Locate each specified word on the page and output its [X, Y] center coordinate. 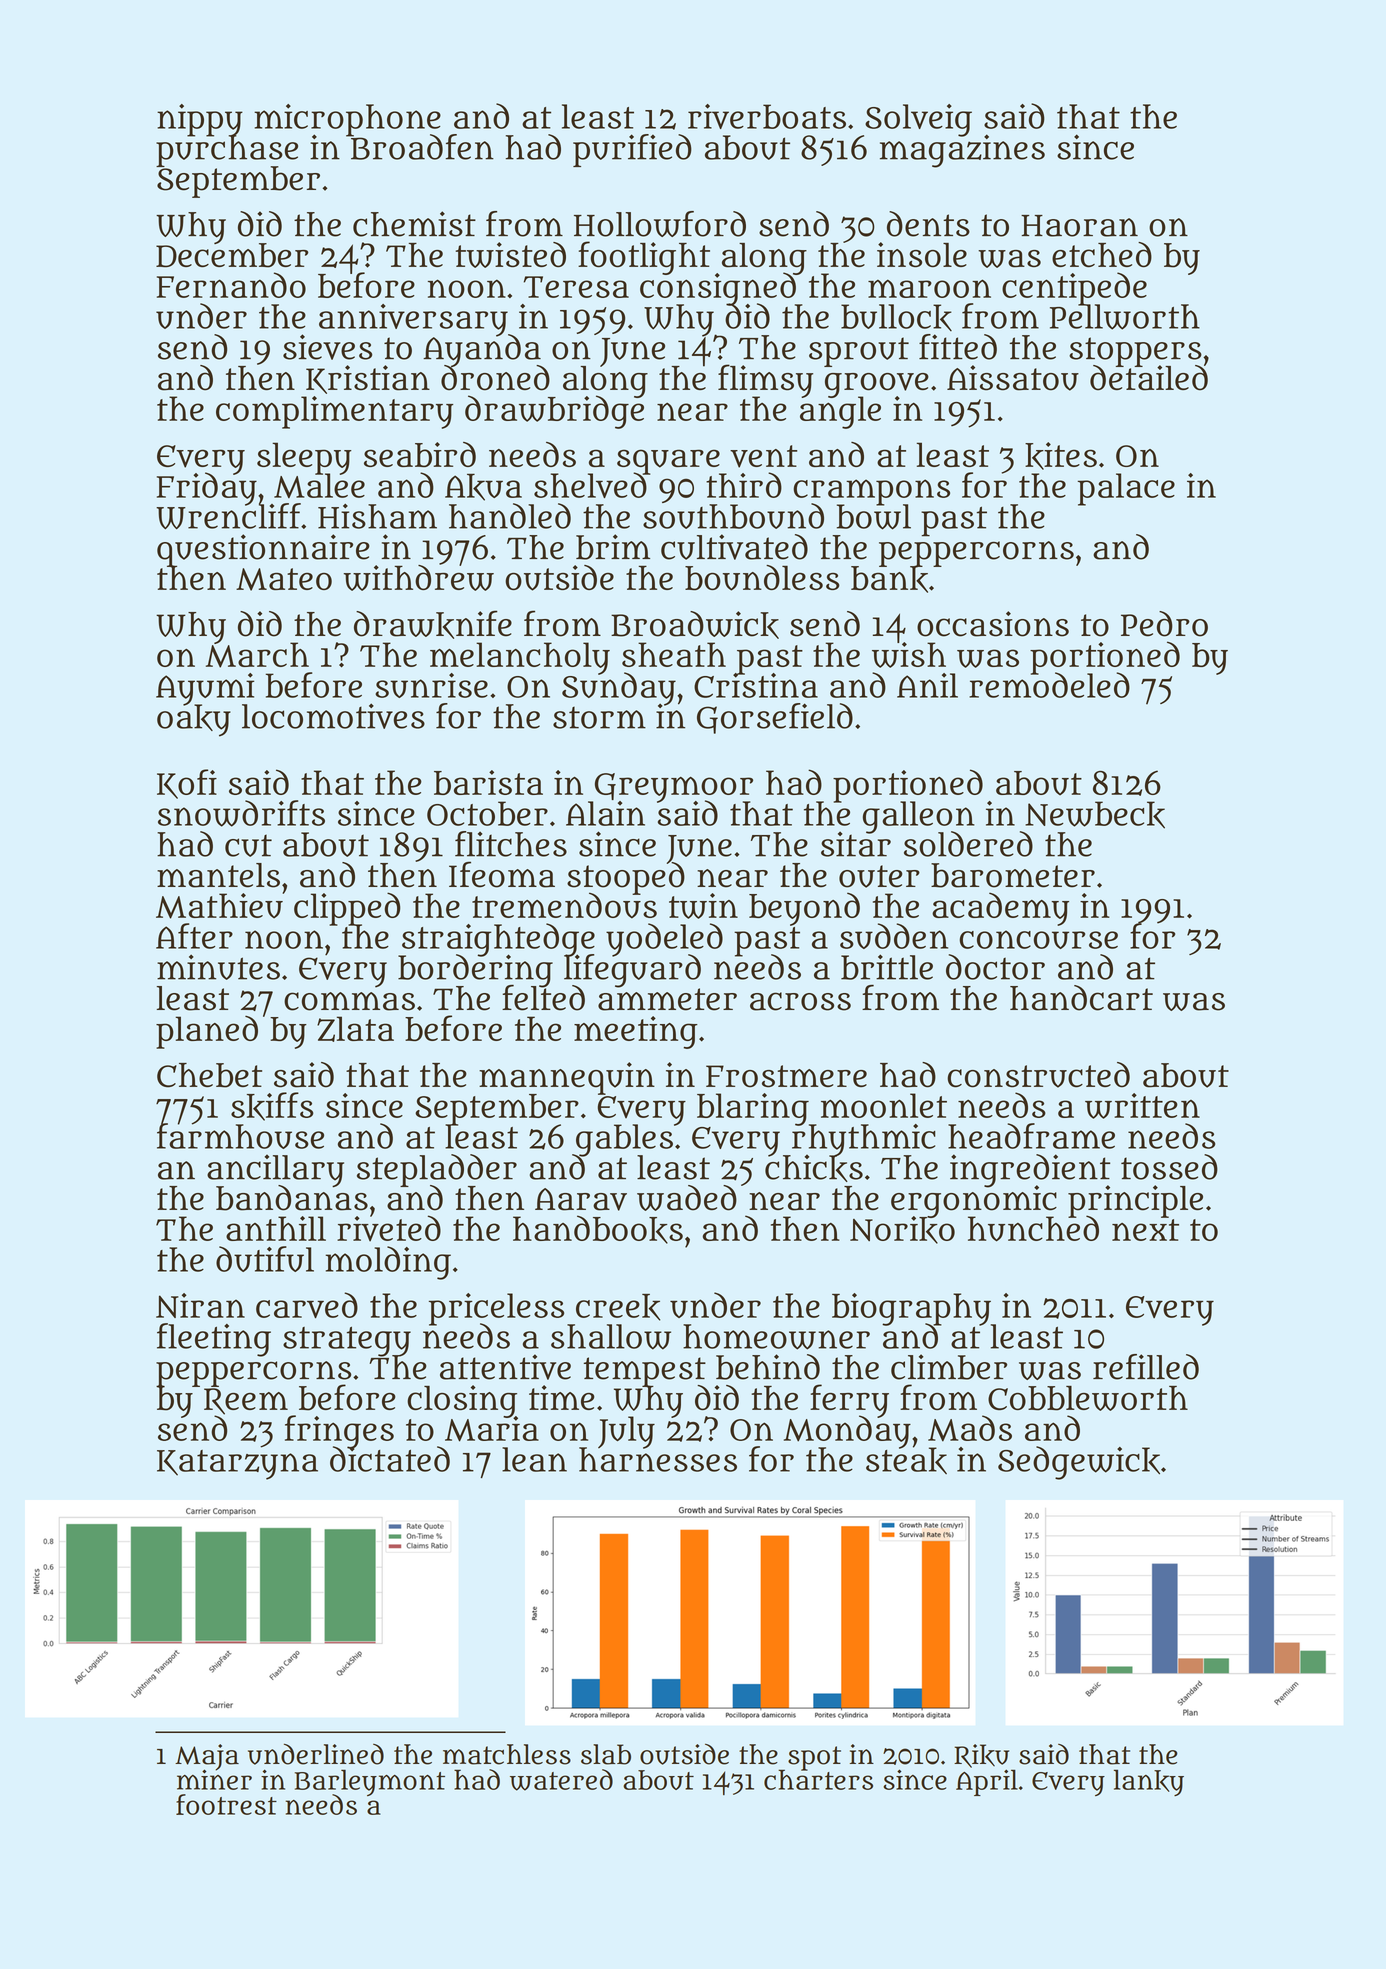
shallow [611, 1337]
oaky [194, 721]
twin [703, 906]
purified [632, 150]
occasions [993, 624]
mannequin [567, 1078]
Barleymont [370, 1782]
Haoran [1079, 226]
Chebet [209, 1075]
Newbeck [1095, 815]
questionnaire [263, 550]
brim [613, 547]
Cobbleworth [1088, 1398]
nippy [200, 120]
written [1142, 1106]
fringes [339, 1431]
